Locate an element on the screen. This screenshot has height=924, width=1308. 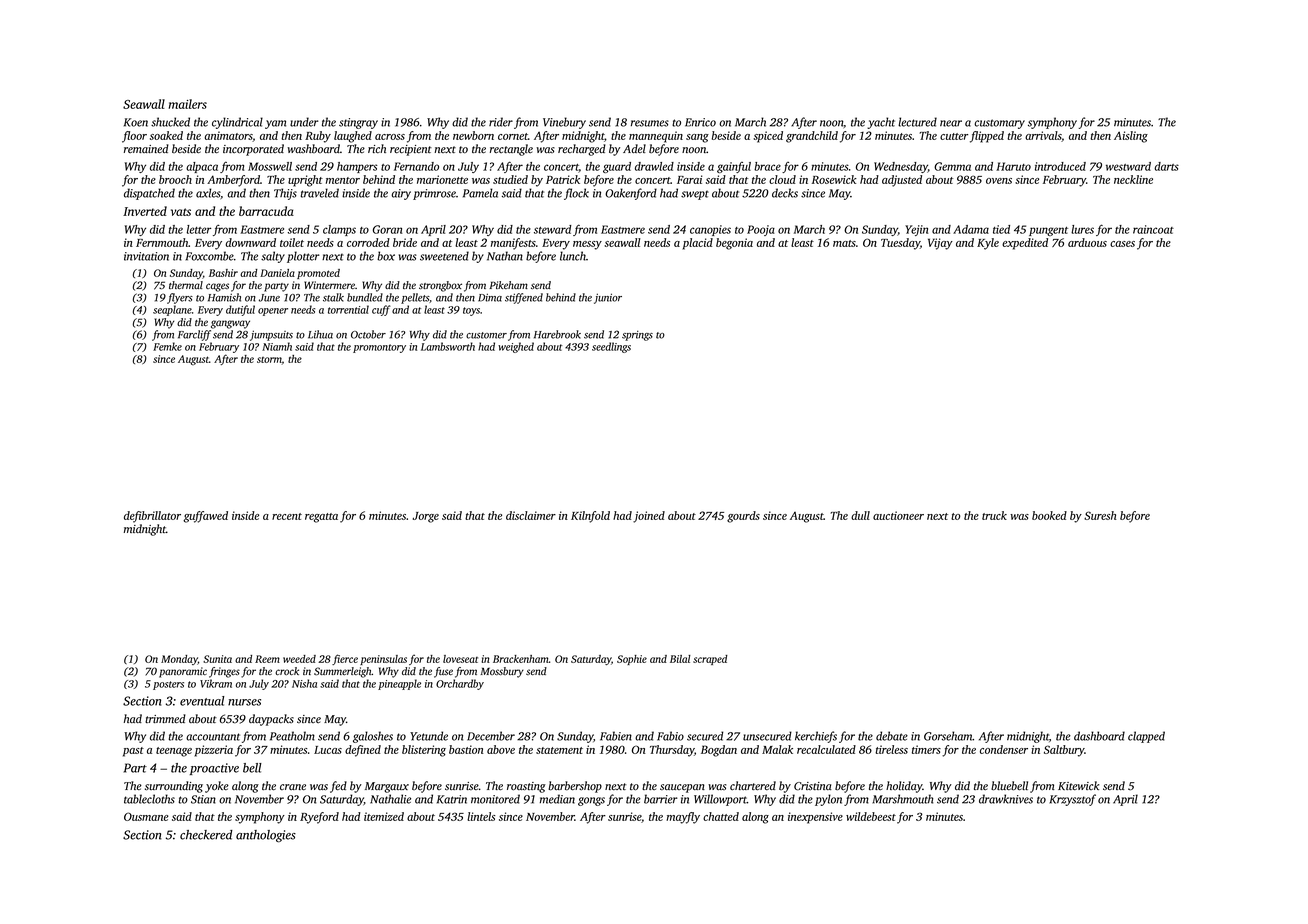
itemized is located at coordinates (384, 816).
